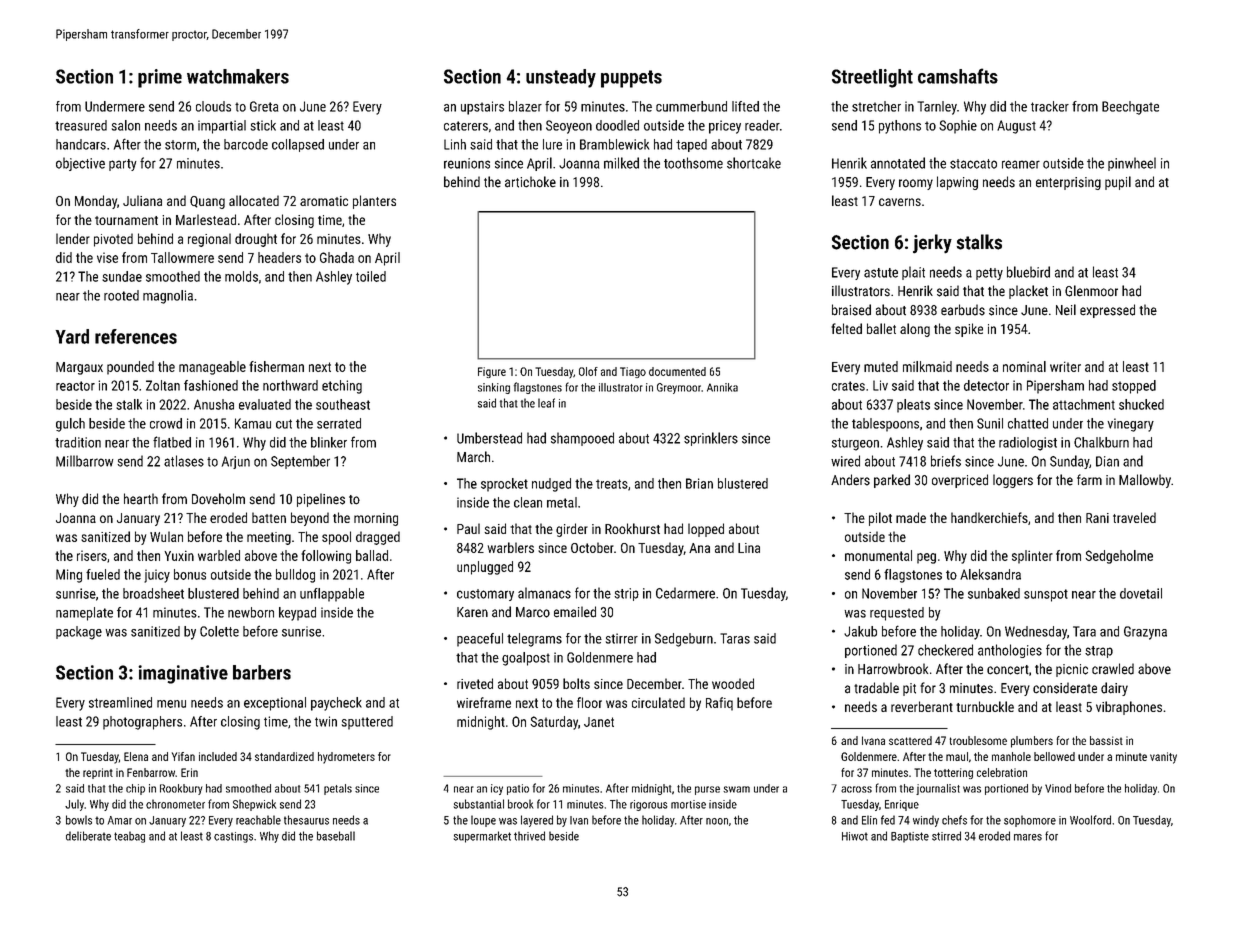 The height and width of the screenshot is (952, 1233). Describe the element at coordinates (264, 106) in the screenshot. I see `Greta` at that location.
